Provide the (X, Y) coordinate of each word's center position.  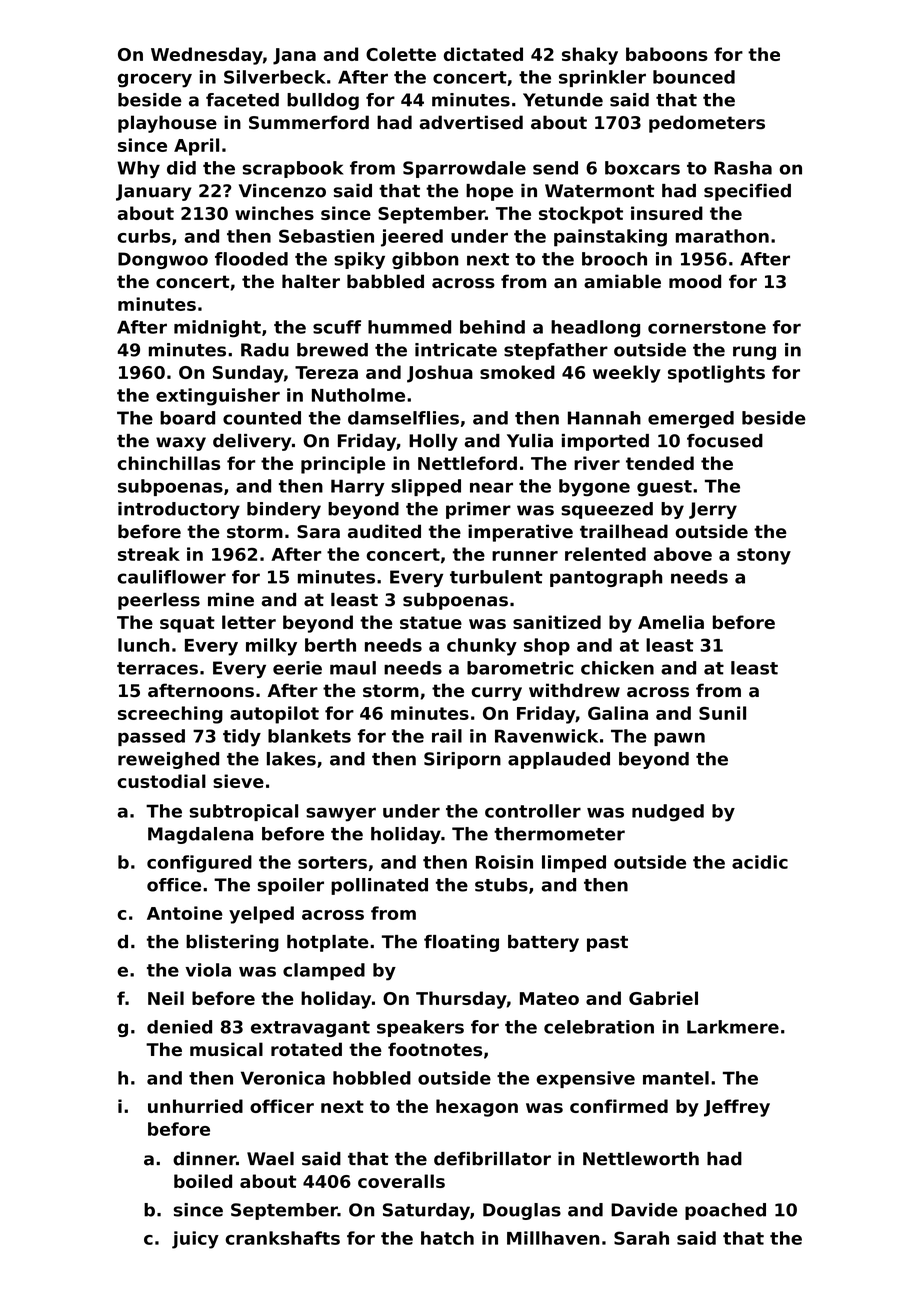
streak (149, 554)
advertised (471, 122)
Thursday (461, 1000)
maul (353, 668)
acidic (760, 862)
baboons (667, 54)
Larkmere (733, 1027)
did (181, 168)
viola (208, 970)
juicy (195, 1240)
